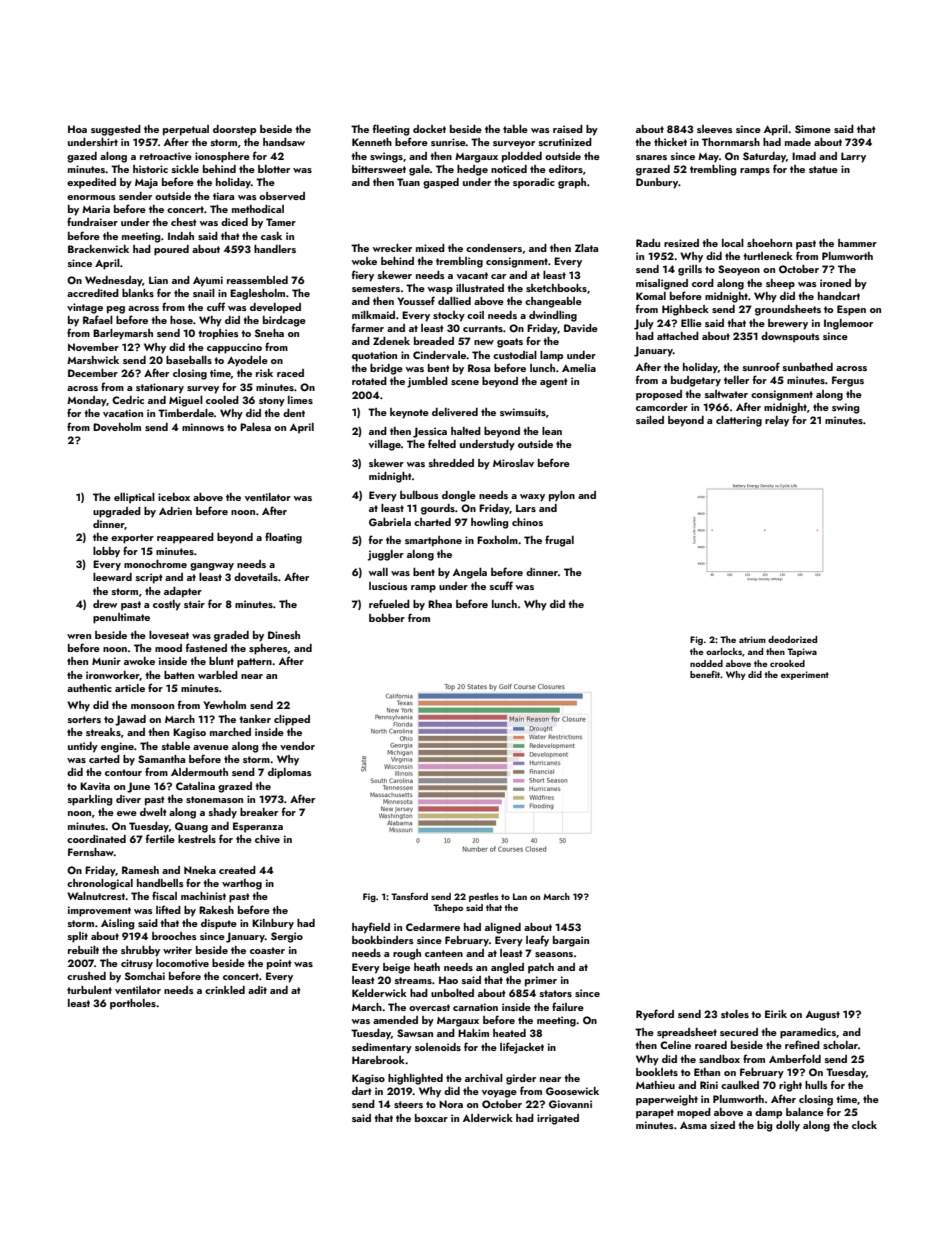 The image size is (952, 1233). I want to click on dart, so click(362, 1091).
